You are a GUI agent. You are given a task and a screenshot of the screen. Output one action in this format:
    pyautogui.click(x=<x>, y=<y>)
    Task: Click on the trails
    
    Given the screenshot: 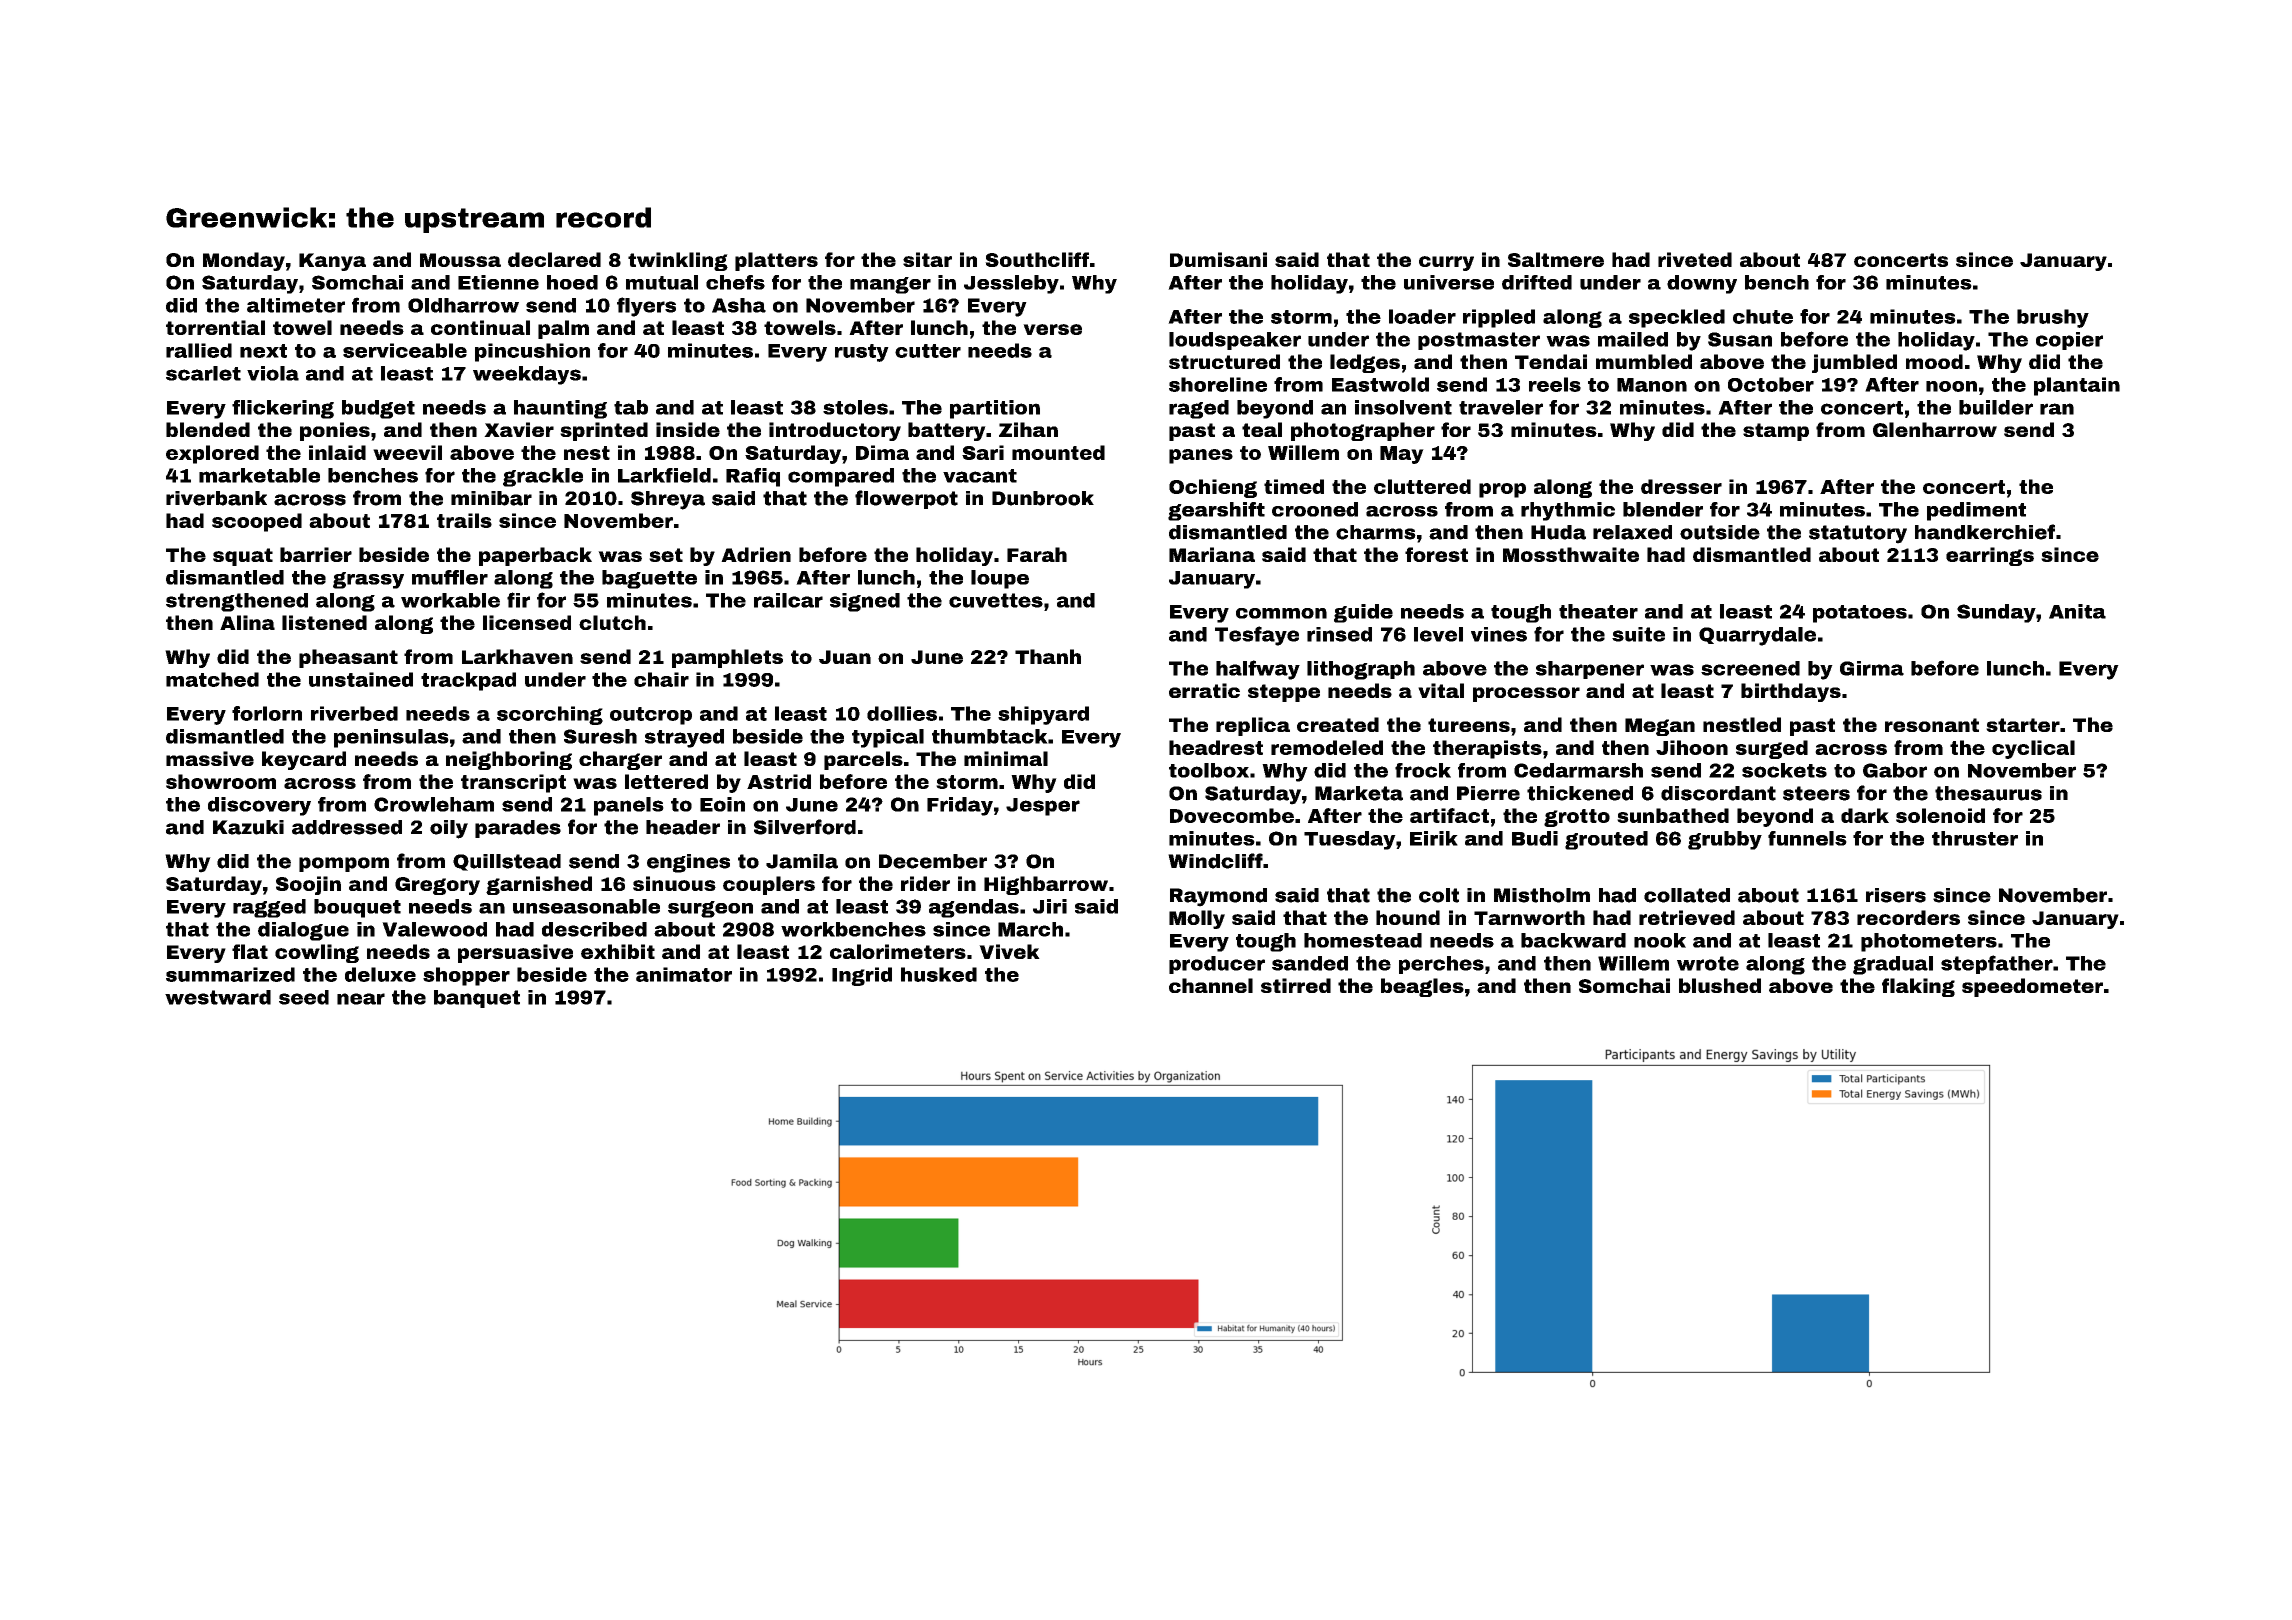 What is the action you would take?
    pyautogui.click(x=464, y=520)
